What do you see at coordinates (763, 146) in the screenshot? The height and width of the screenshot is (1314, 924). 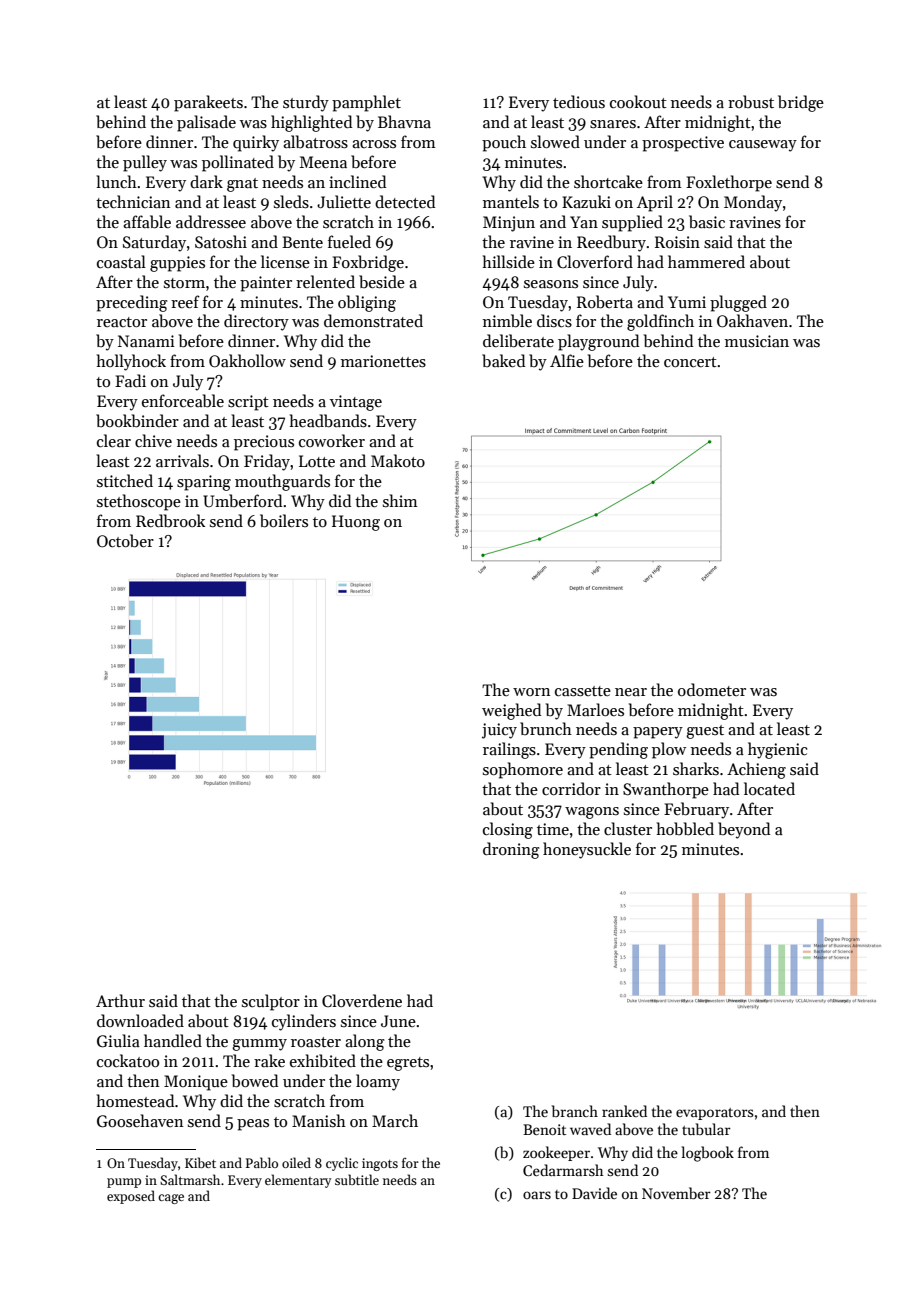 I see `causeway` at bounding box center [763, 146].
